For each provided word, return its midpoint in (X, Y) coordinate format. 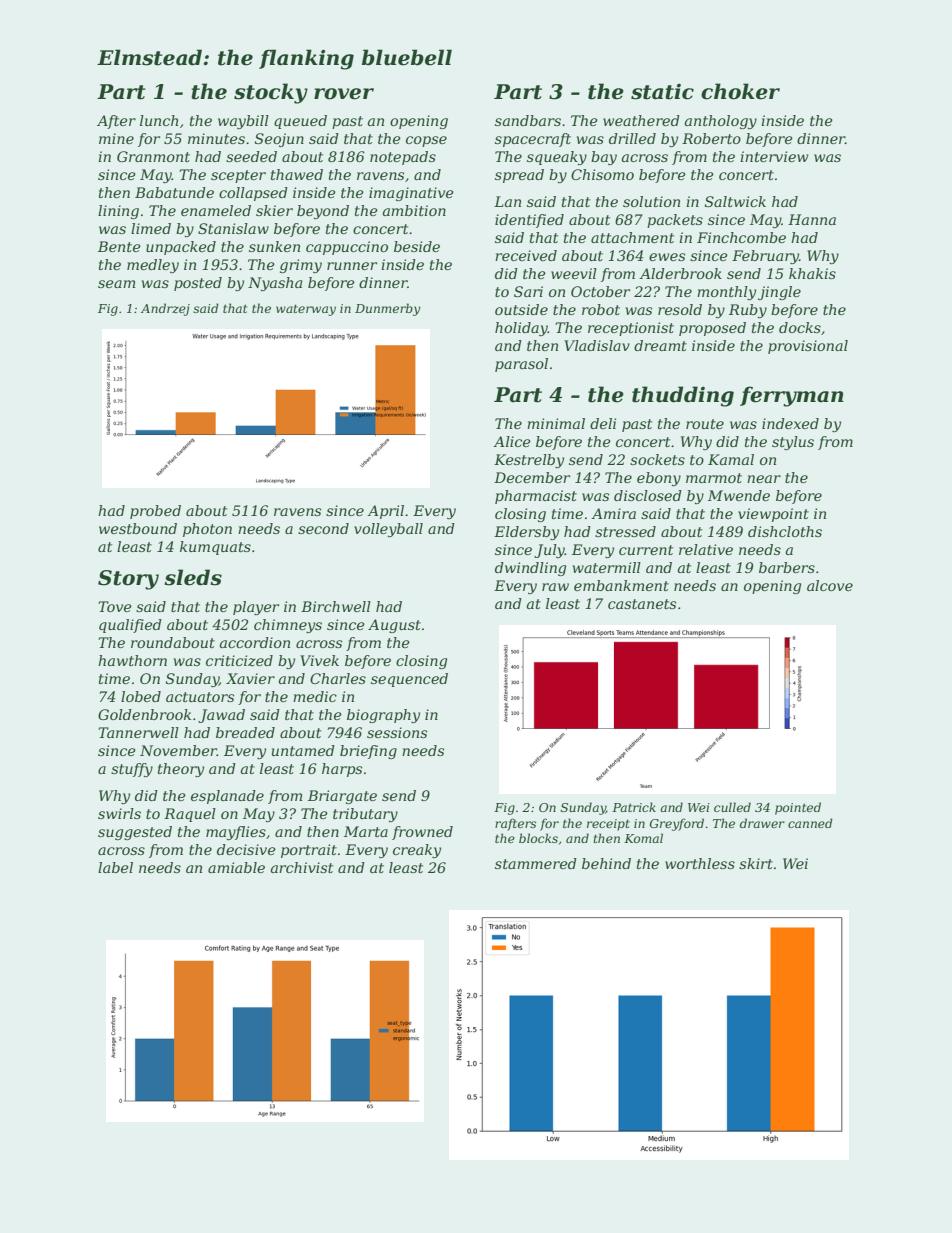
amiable (236, 867)
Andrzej (165, 309)
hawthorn (132, 660)
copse (426, 141)
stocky (271, 93)
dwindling (530, 569)
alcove (830, 585)
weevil (574, 273)
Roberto (711, 138)
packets (675, 221)
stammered (536, 863)
